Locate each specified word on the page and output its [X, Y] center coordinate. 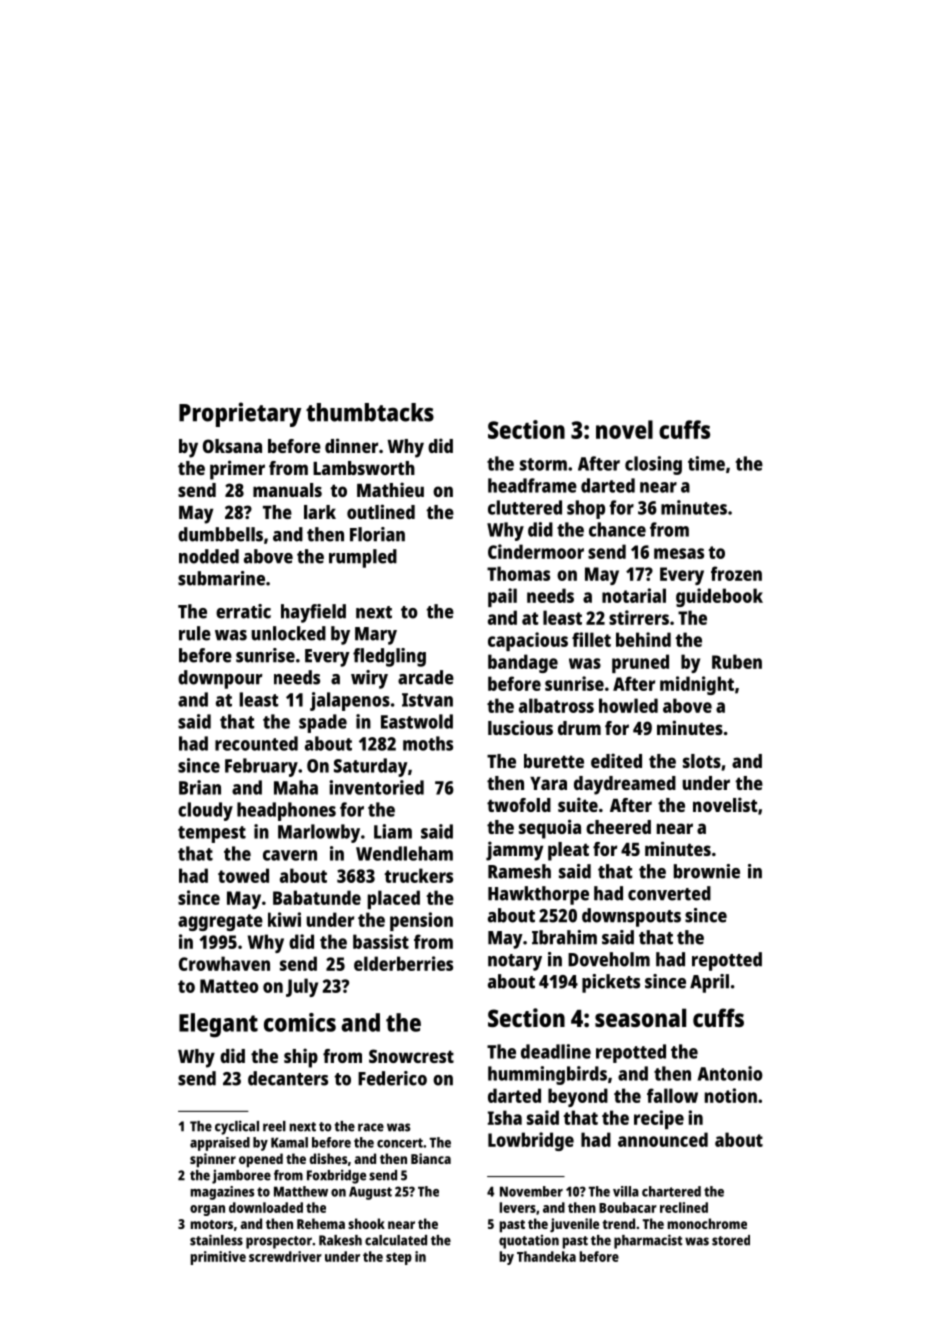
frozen [736, 573]
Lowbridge [531, 1141]
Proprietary [240, 414]
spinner [213, 1160]
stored [731, 1240]
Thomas [518, 573]
